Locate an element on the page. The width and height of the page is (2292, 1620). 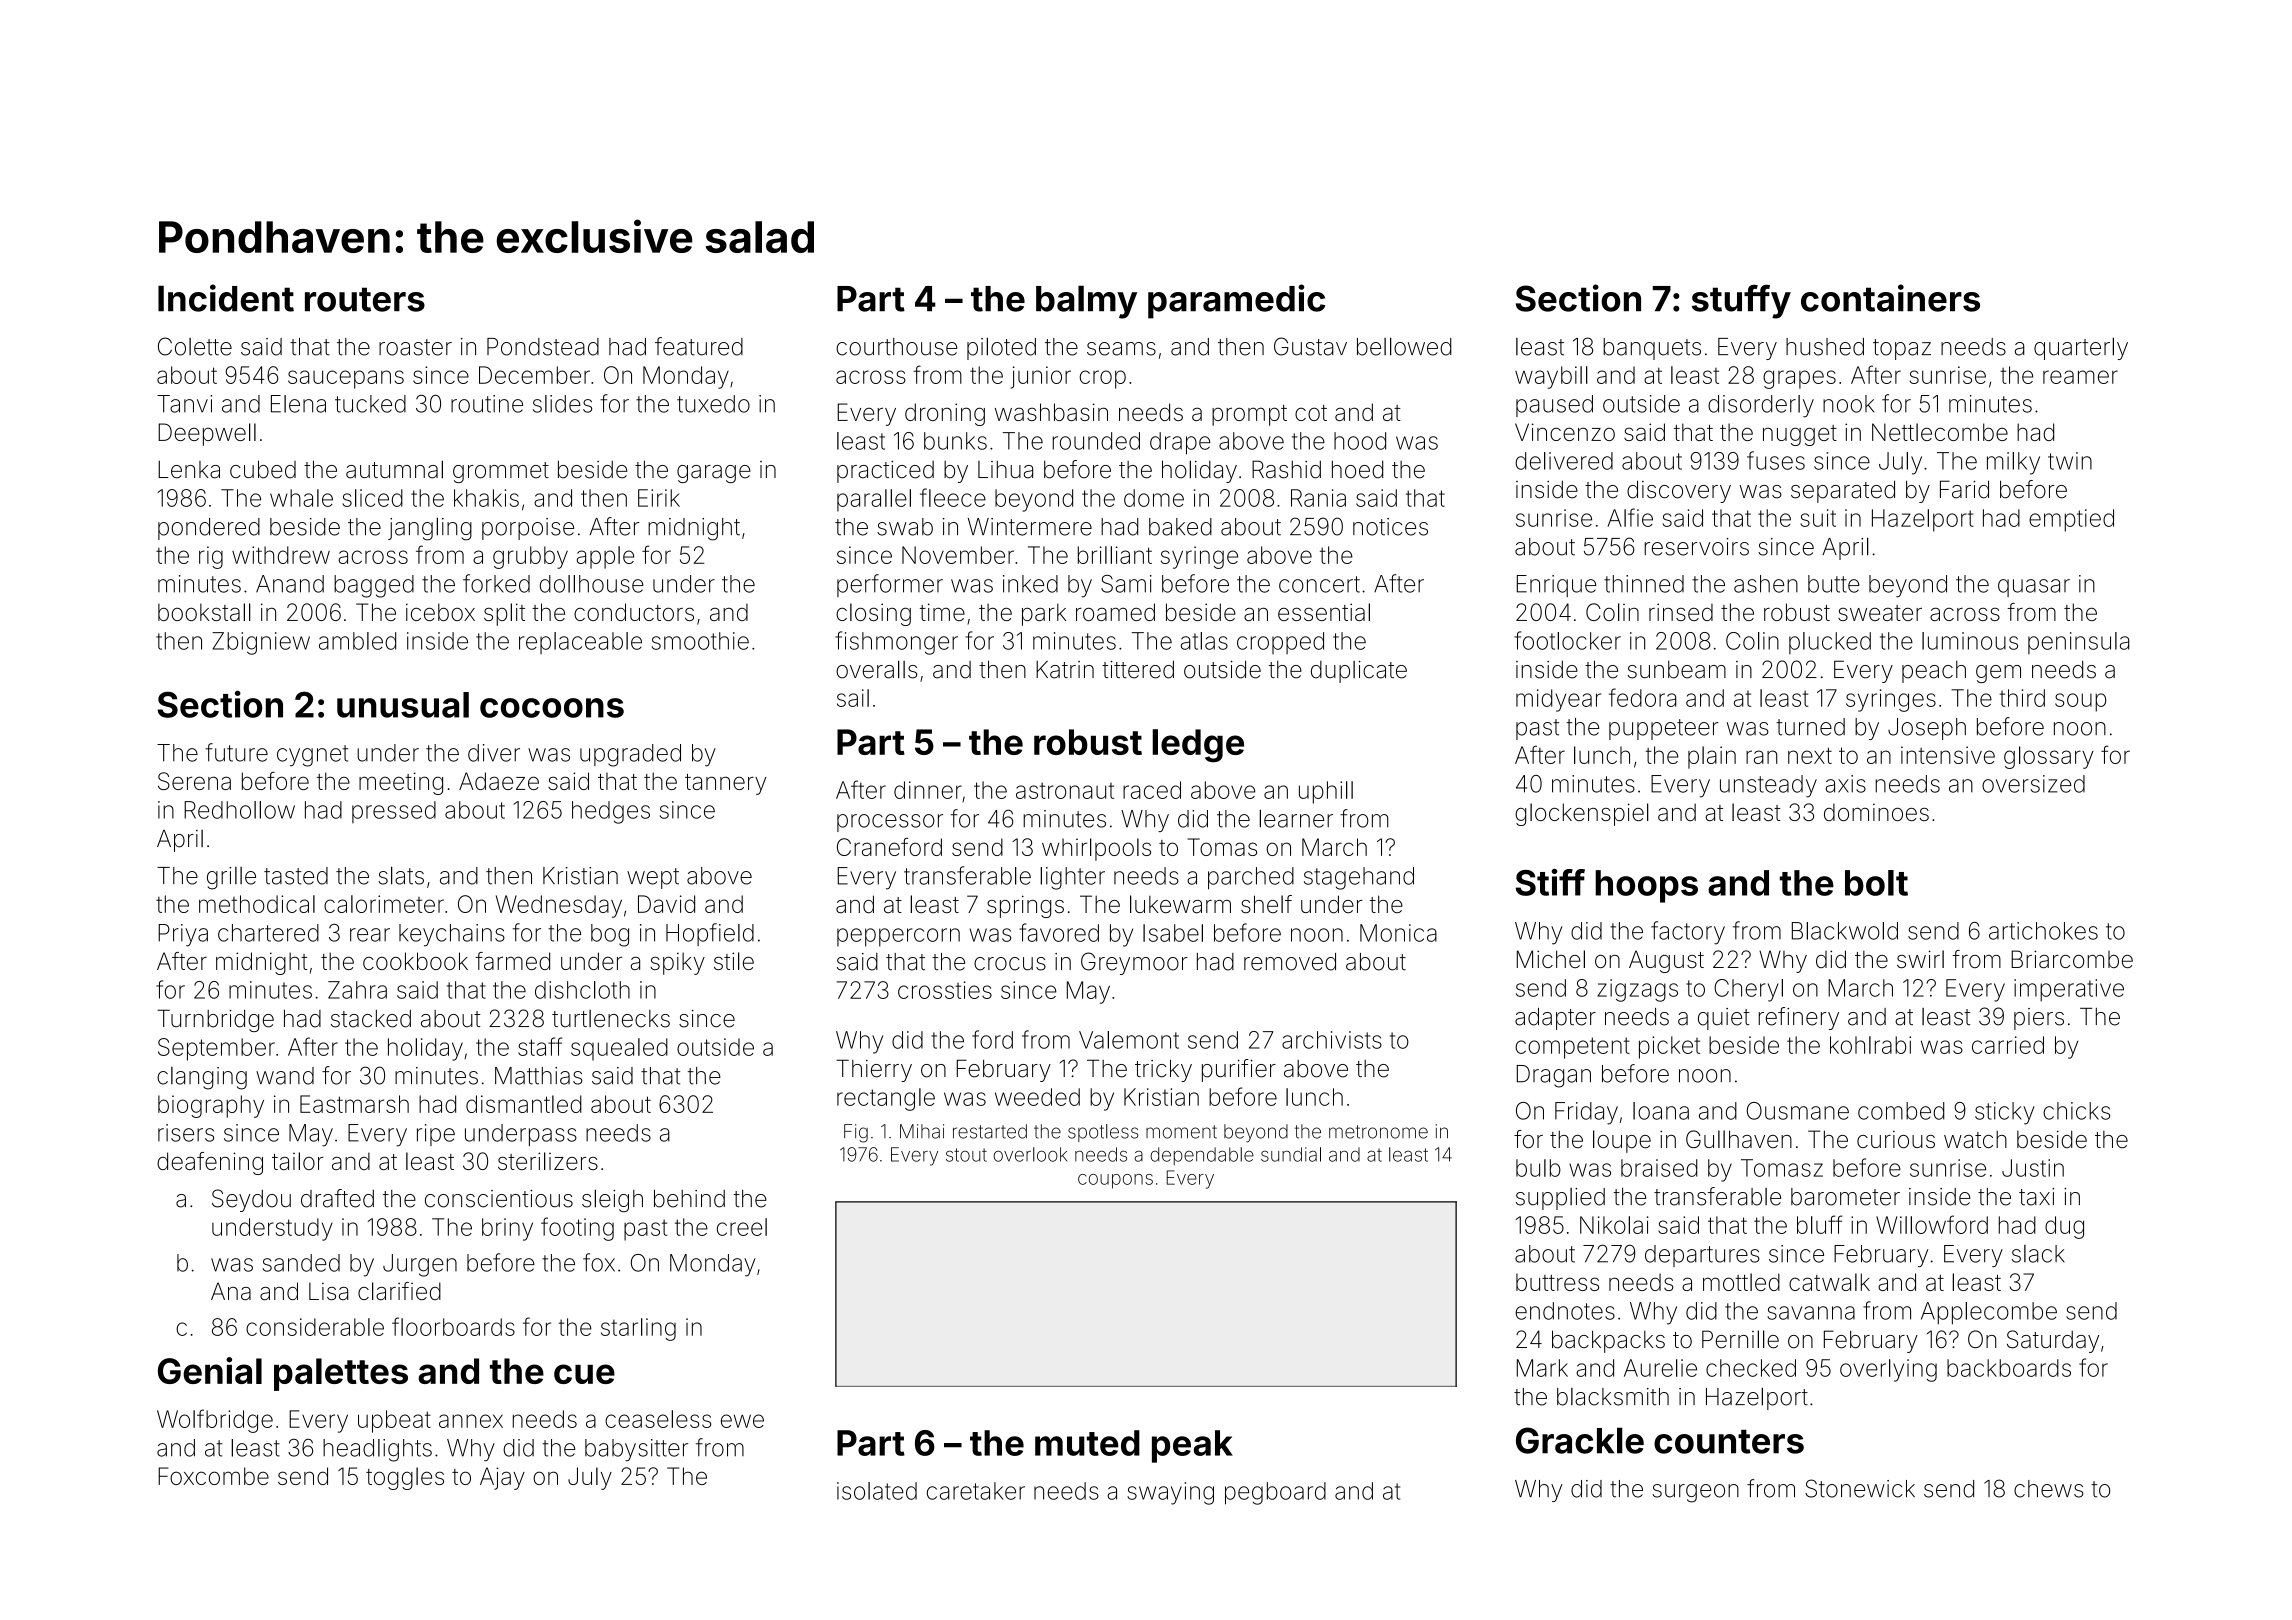
deafening is located at coordinates (210, 1163).
